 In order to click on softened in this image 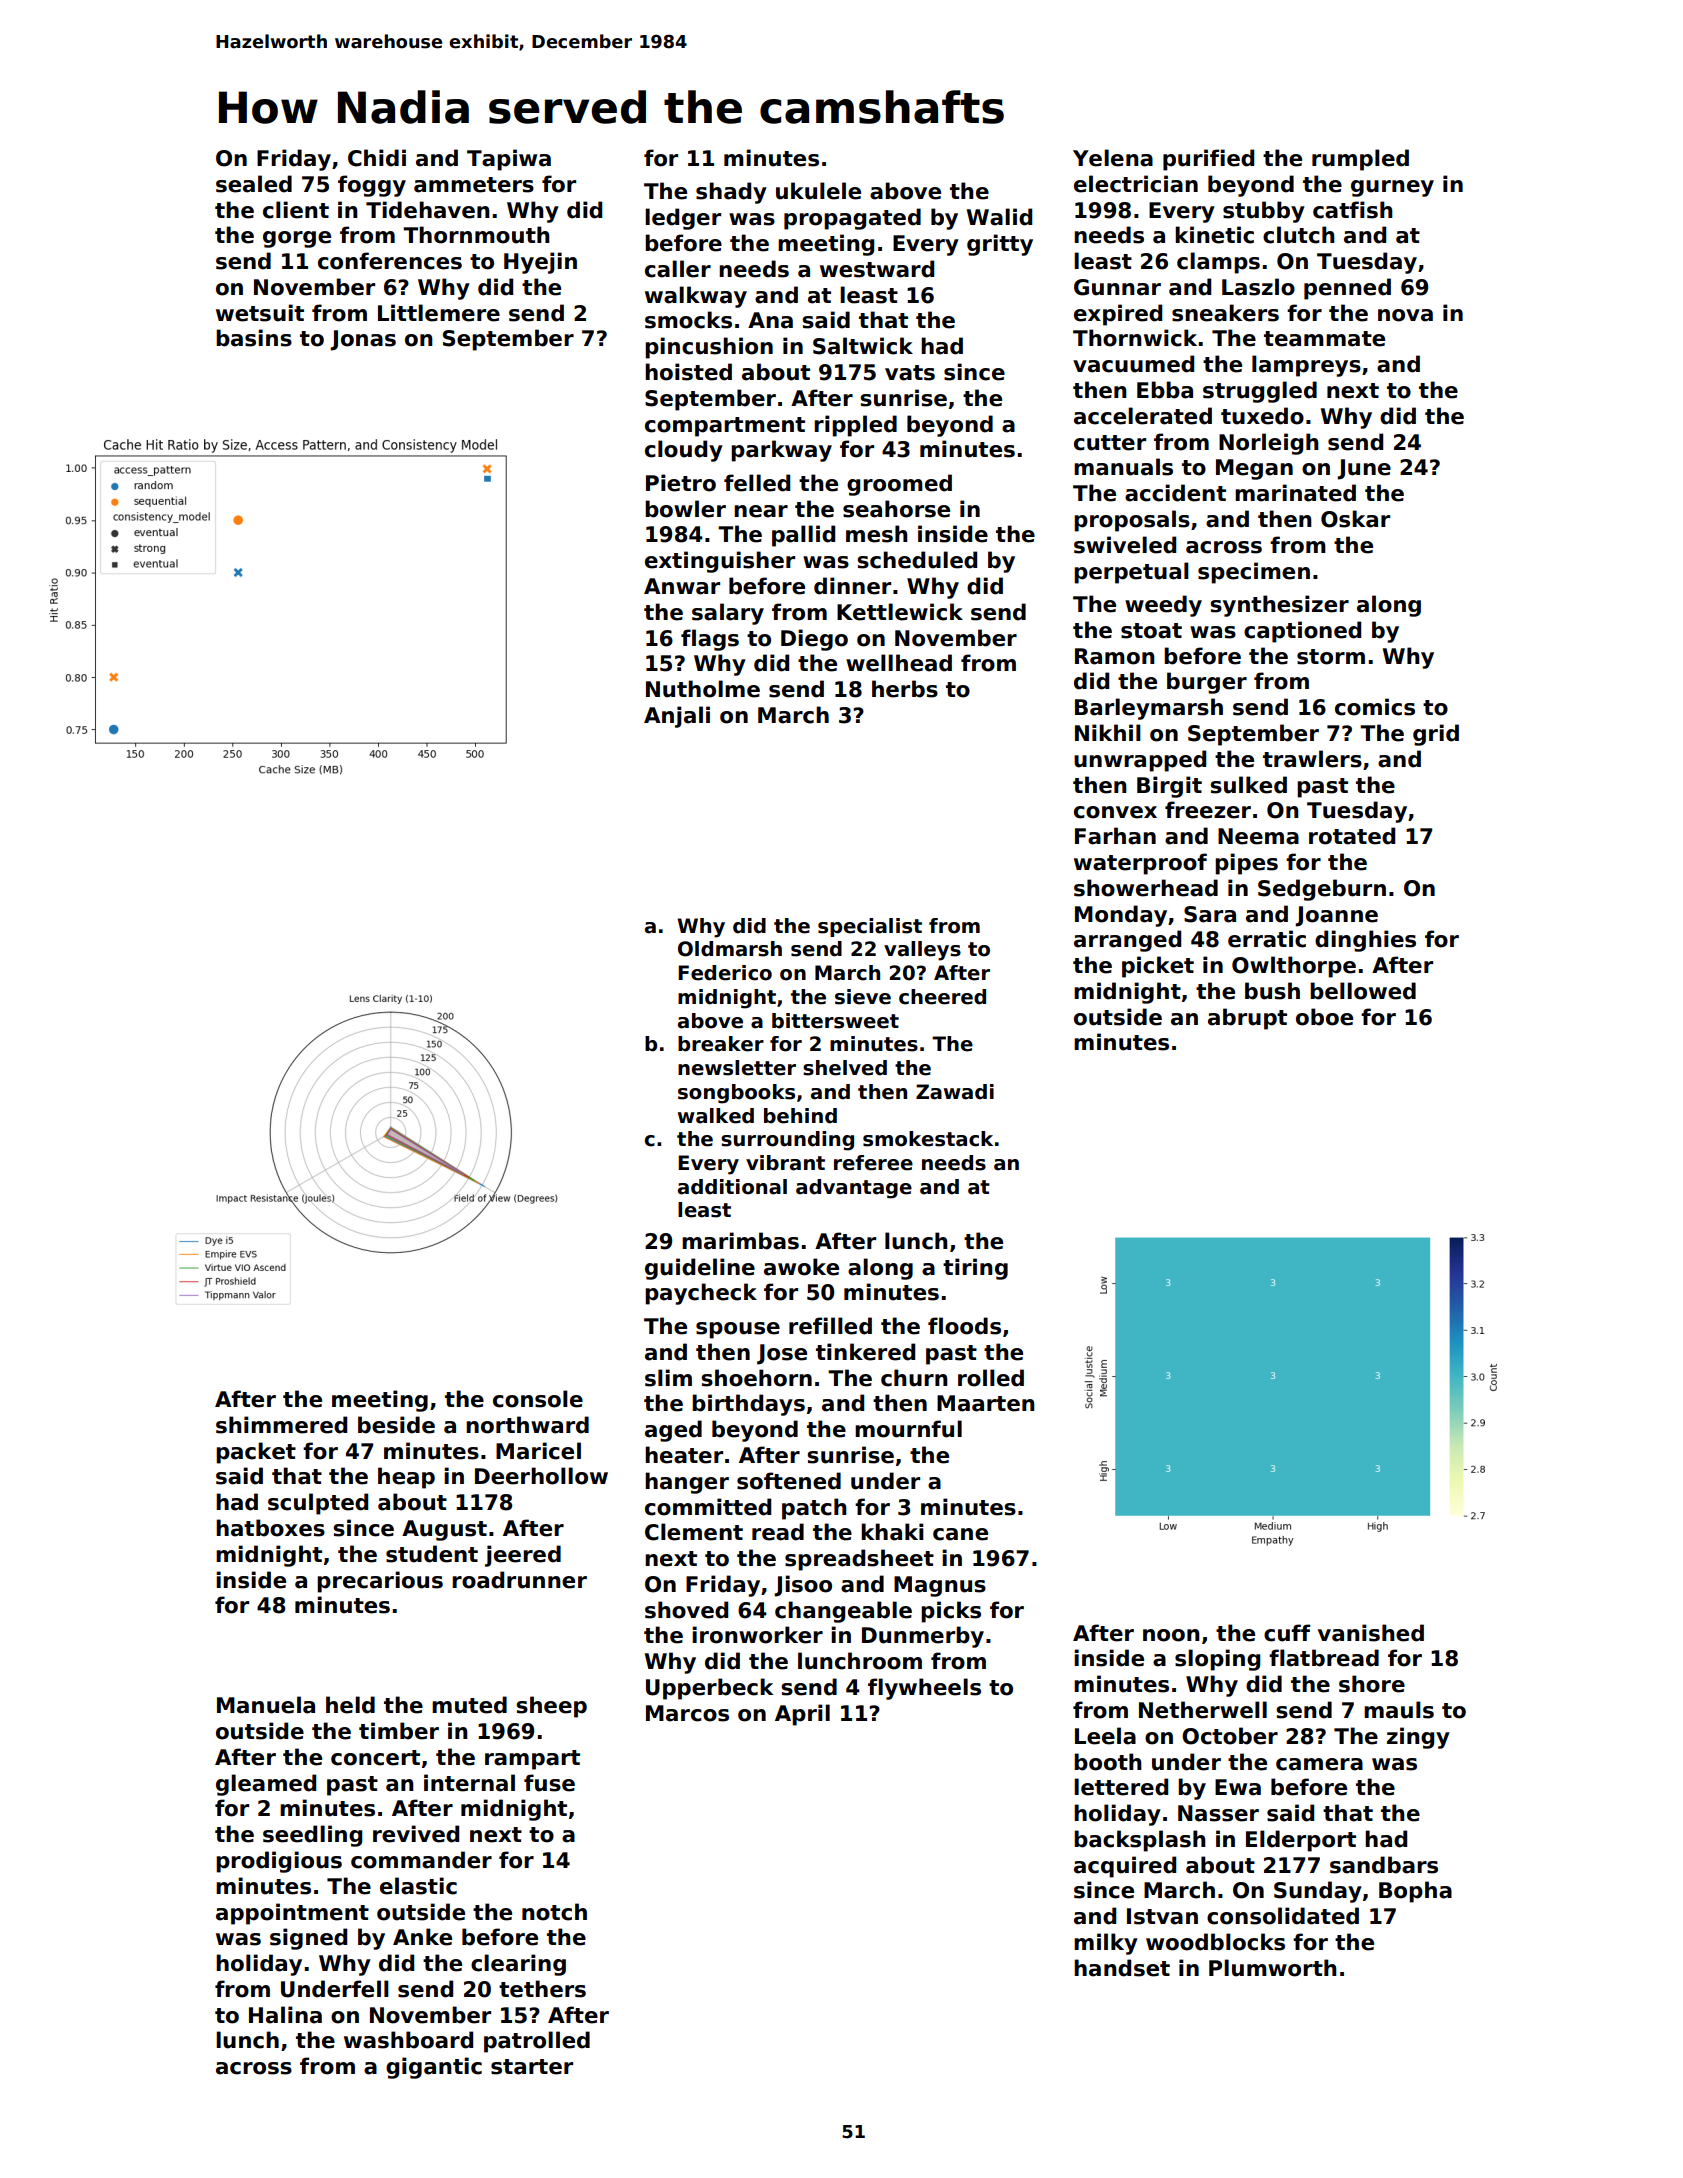, I will do `click(789, 1481)`.
